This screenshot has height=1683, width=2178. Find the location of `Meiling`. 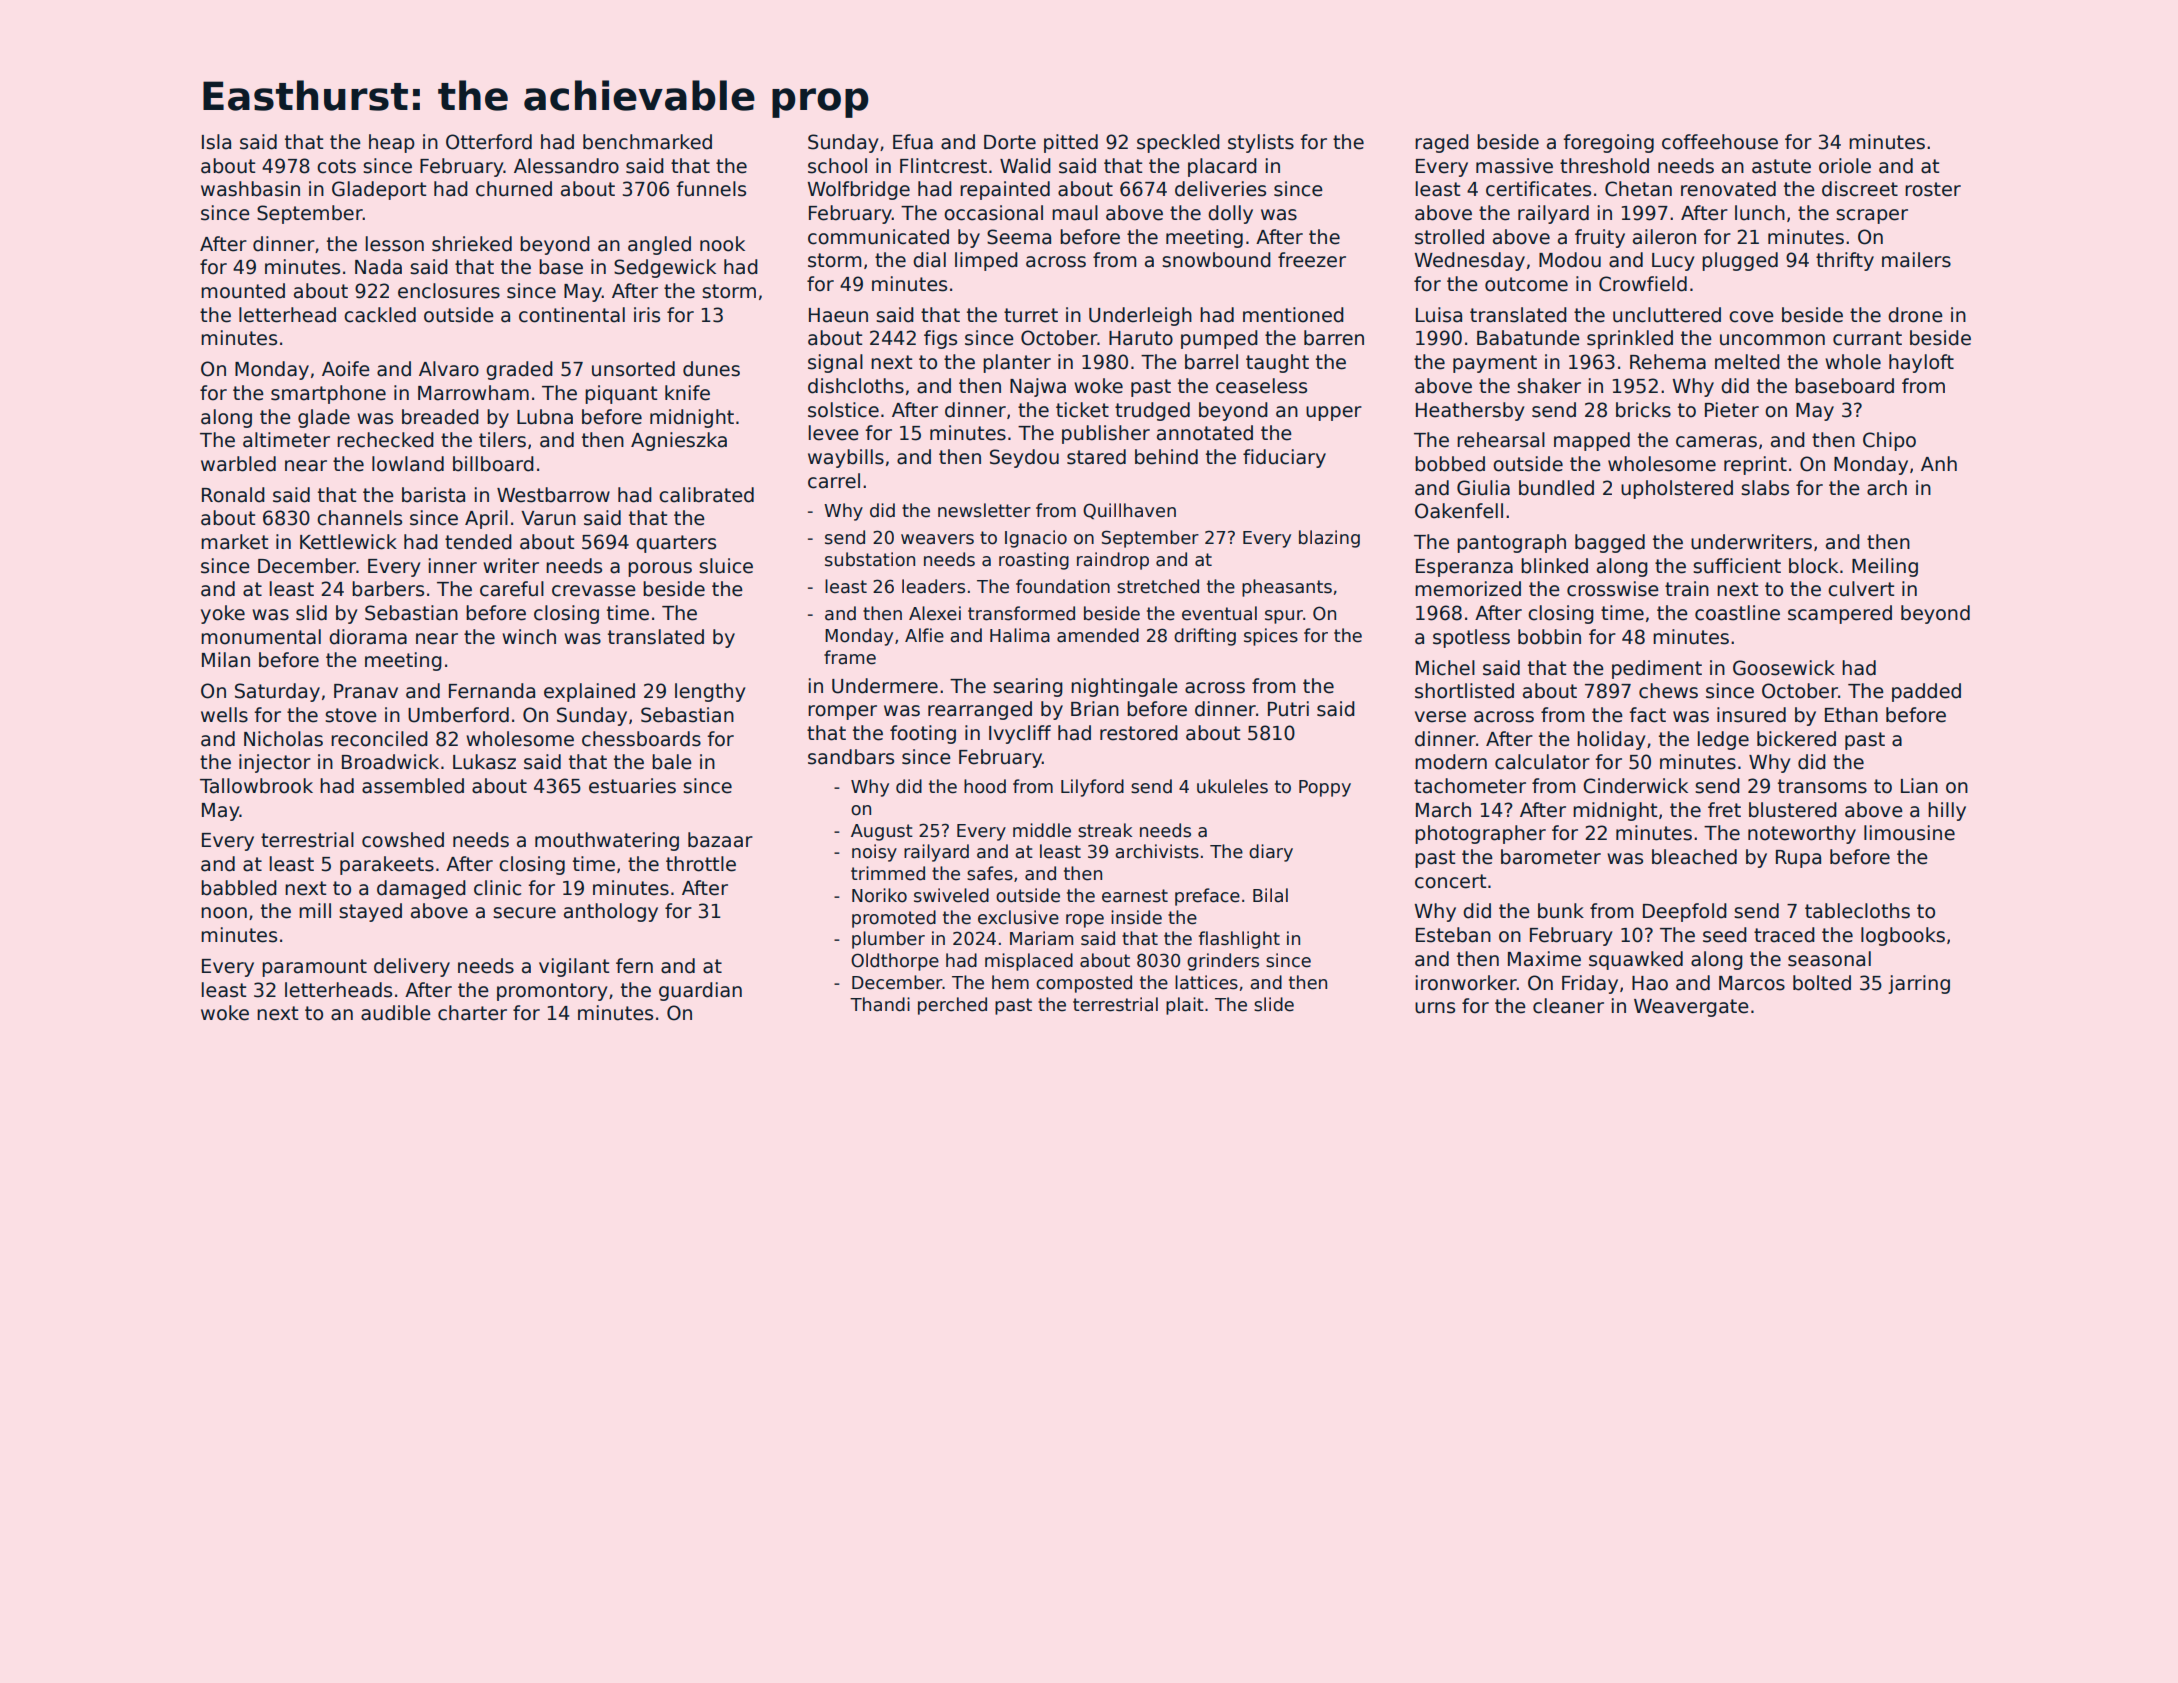

Meiling is located at coordinates (1885, 567).
